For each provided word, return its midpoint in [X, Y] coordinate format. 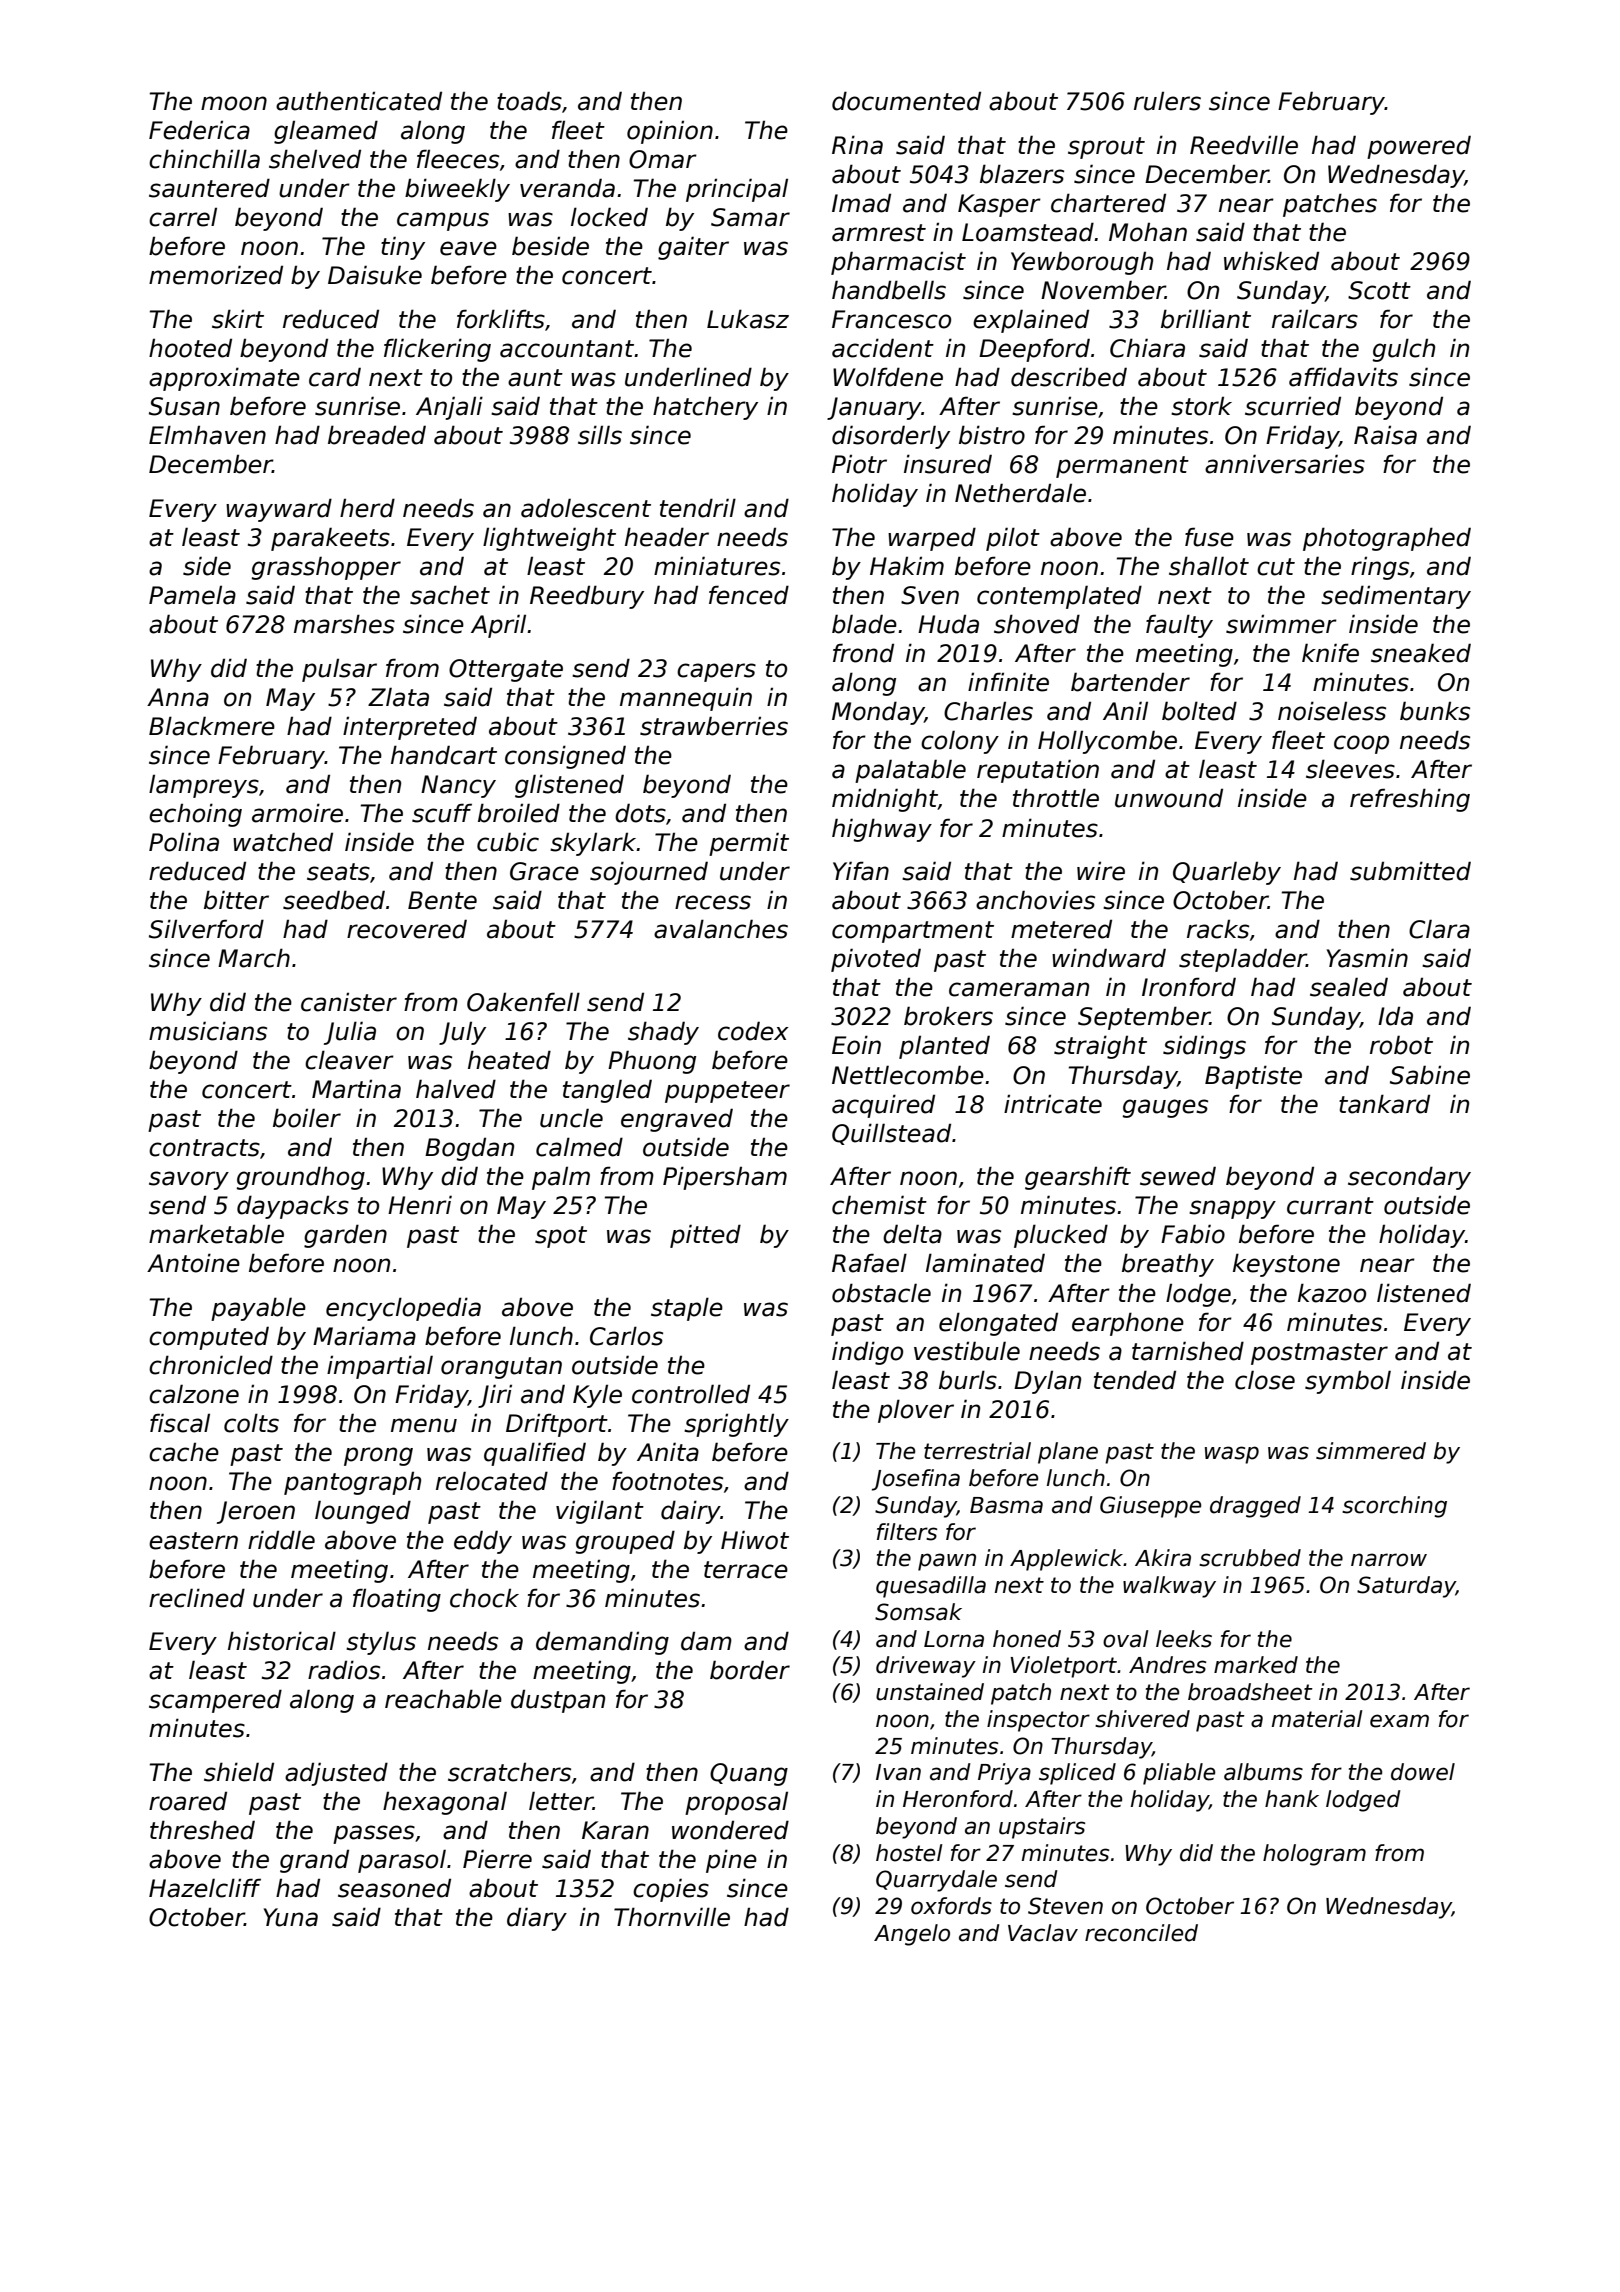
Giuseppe [1150, 1507]
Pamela [192, 595]
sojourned [649, 873]
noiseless [1332, 711]
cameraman [1019, 989]
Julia [350, 1033]
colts [251, 1423]
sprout [1106, 148]
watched [283, 842]
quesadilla [931, 1587]
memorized [216, 275]
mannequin [686, 699]
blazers [1022, 174]
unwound [1169, 798]
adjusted [336, 1774]
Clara [1439, 929]
